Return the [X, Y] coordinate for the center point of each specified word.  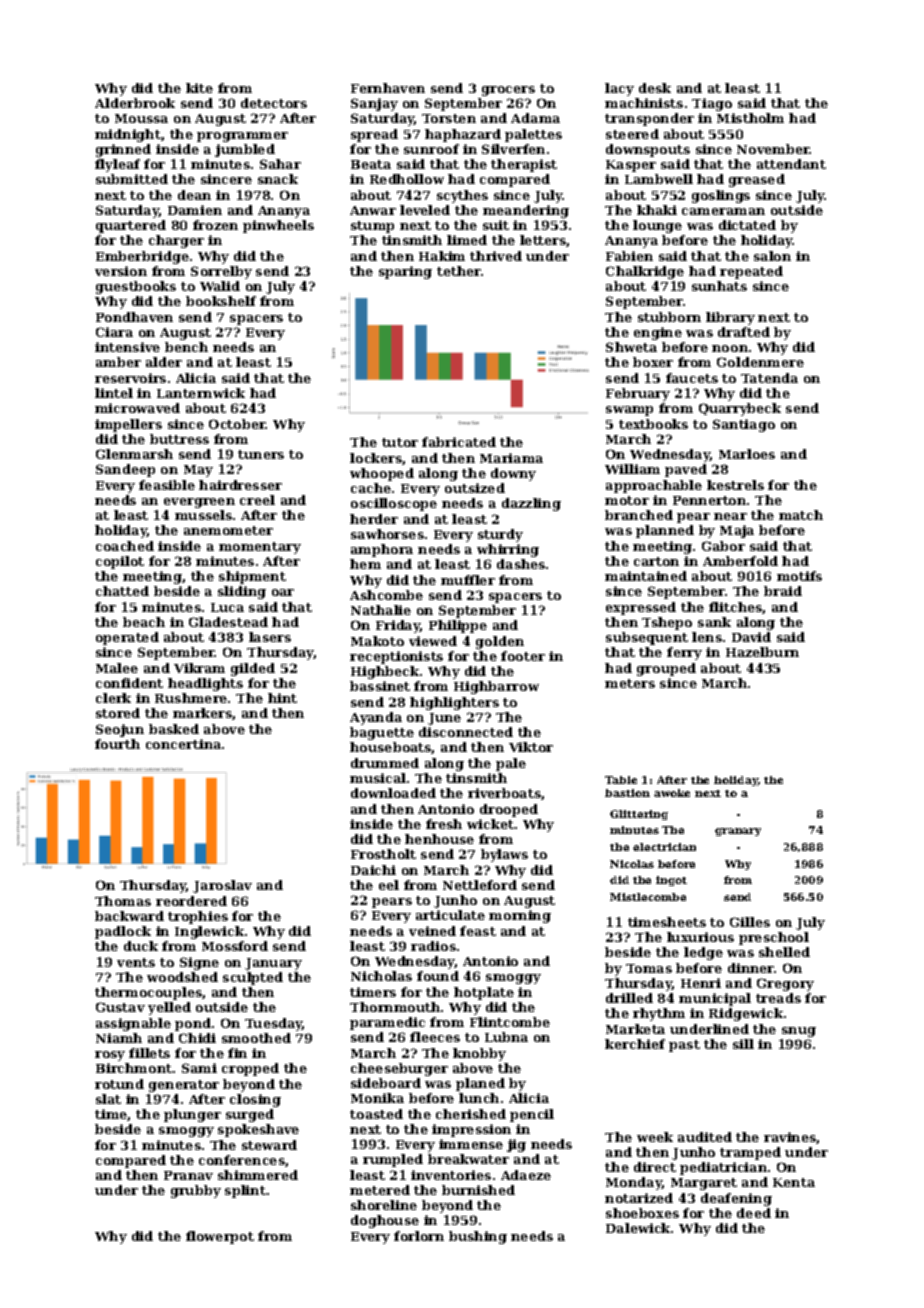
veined [432, 931]
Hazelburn [762, 652]
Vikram [199, 668]
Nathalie [381, 610]
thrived [496, 256]
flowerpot [220, 1237]
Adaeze [526, 1175]
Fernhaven [388, 88]
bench [186, 347]
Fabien [629, 256]
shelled [784, 952]
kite [199, 88]
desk [655, 88]
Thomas [123, 901]
